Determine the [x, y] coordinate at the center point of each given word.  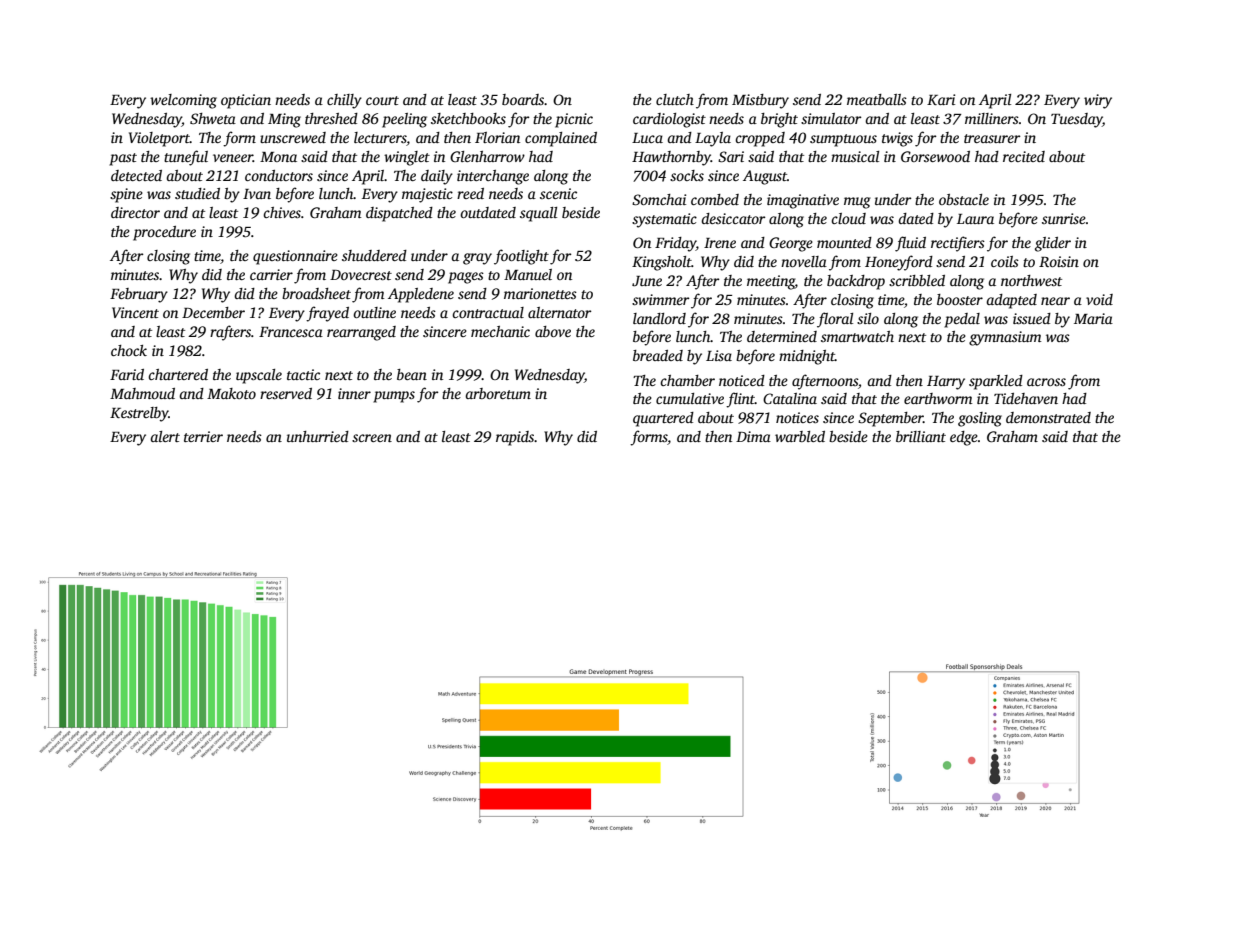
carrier [271, 274]
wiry [1098, 101]
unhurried [318, 436]
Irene [720, 243]
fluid [910, 244]
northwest [1031, 280]
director [135, 212]
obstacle [964, 199]
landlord [659, 318]
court [382, 100]
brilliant [921, 436]
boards [523, 99]
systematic [664, 220]
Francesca [291, 332]
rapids [515, 438]
